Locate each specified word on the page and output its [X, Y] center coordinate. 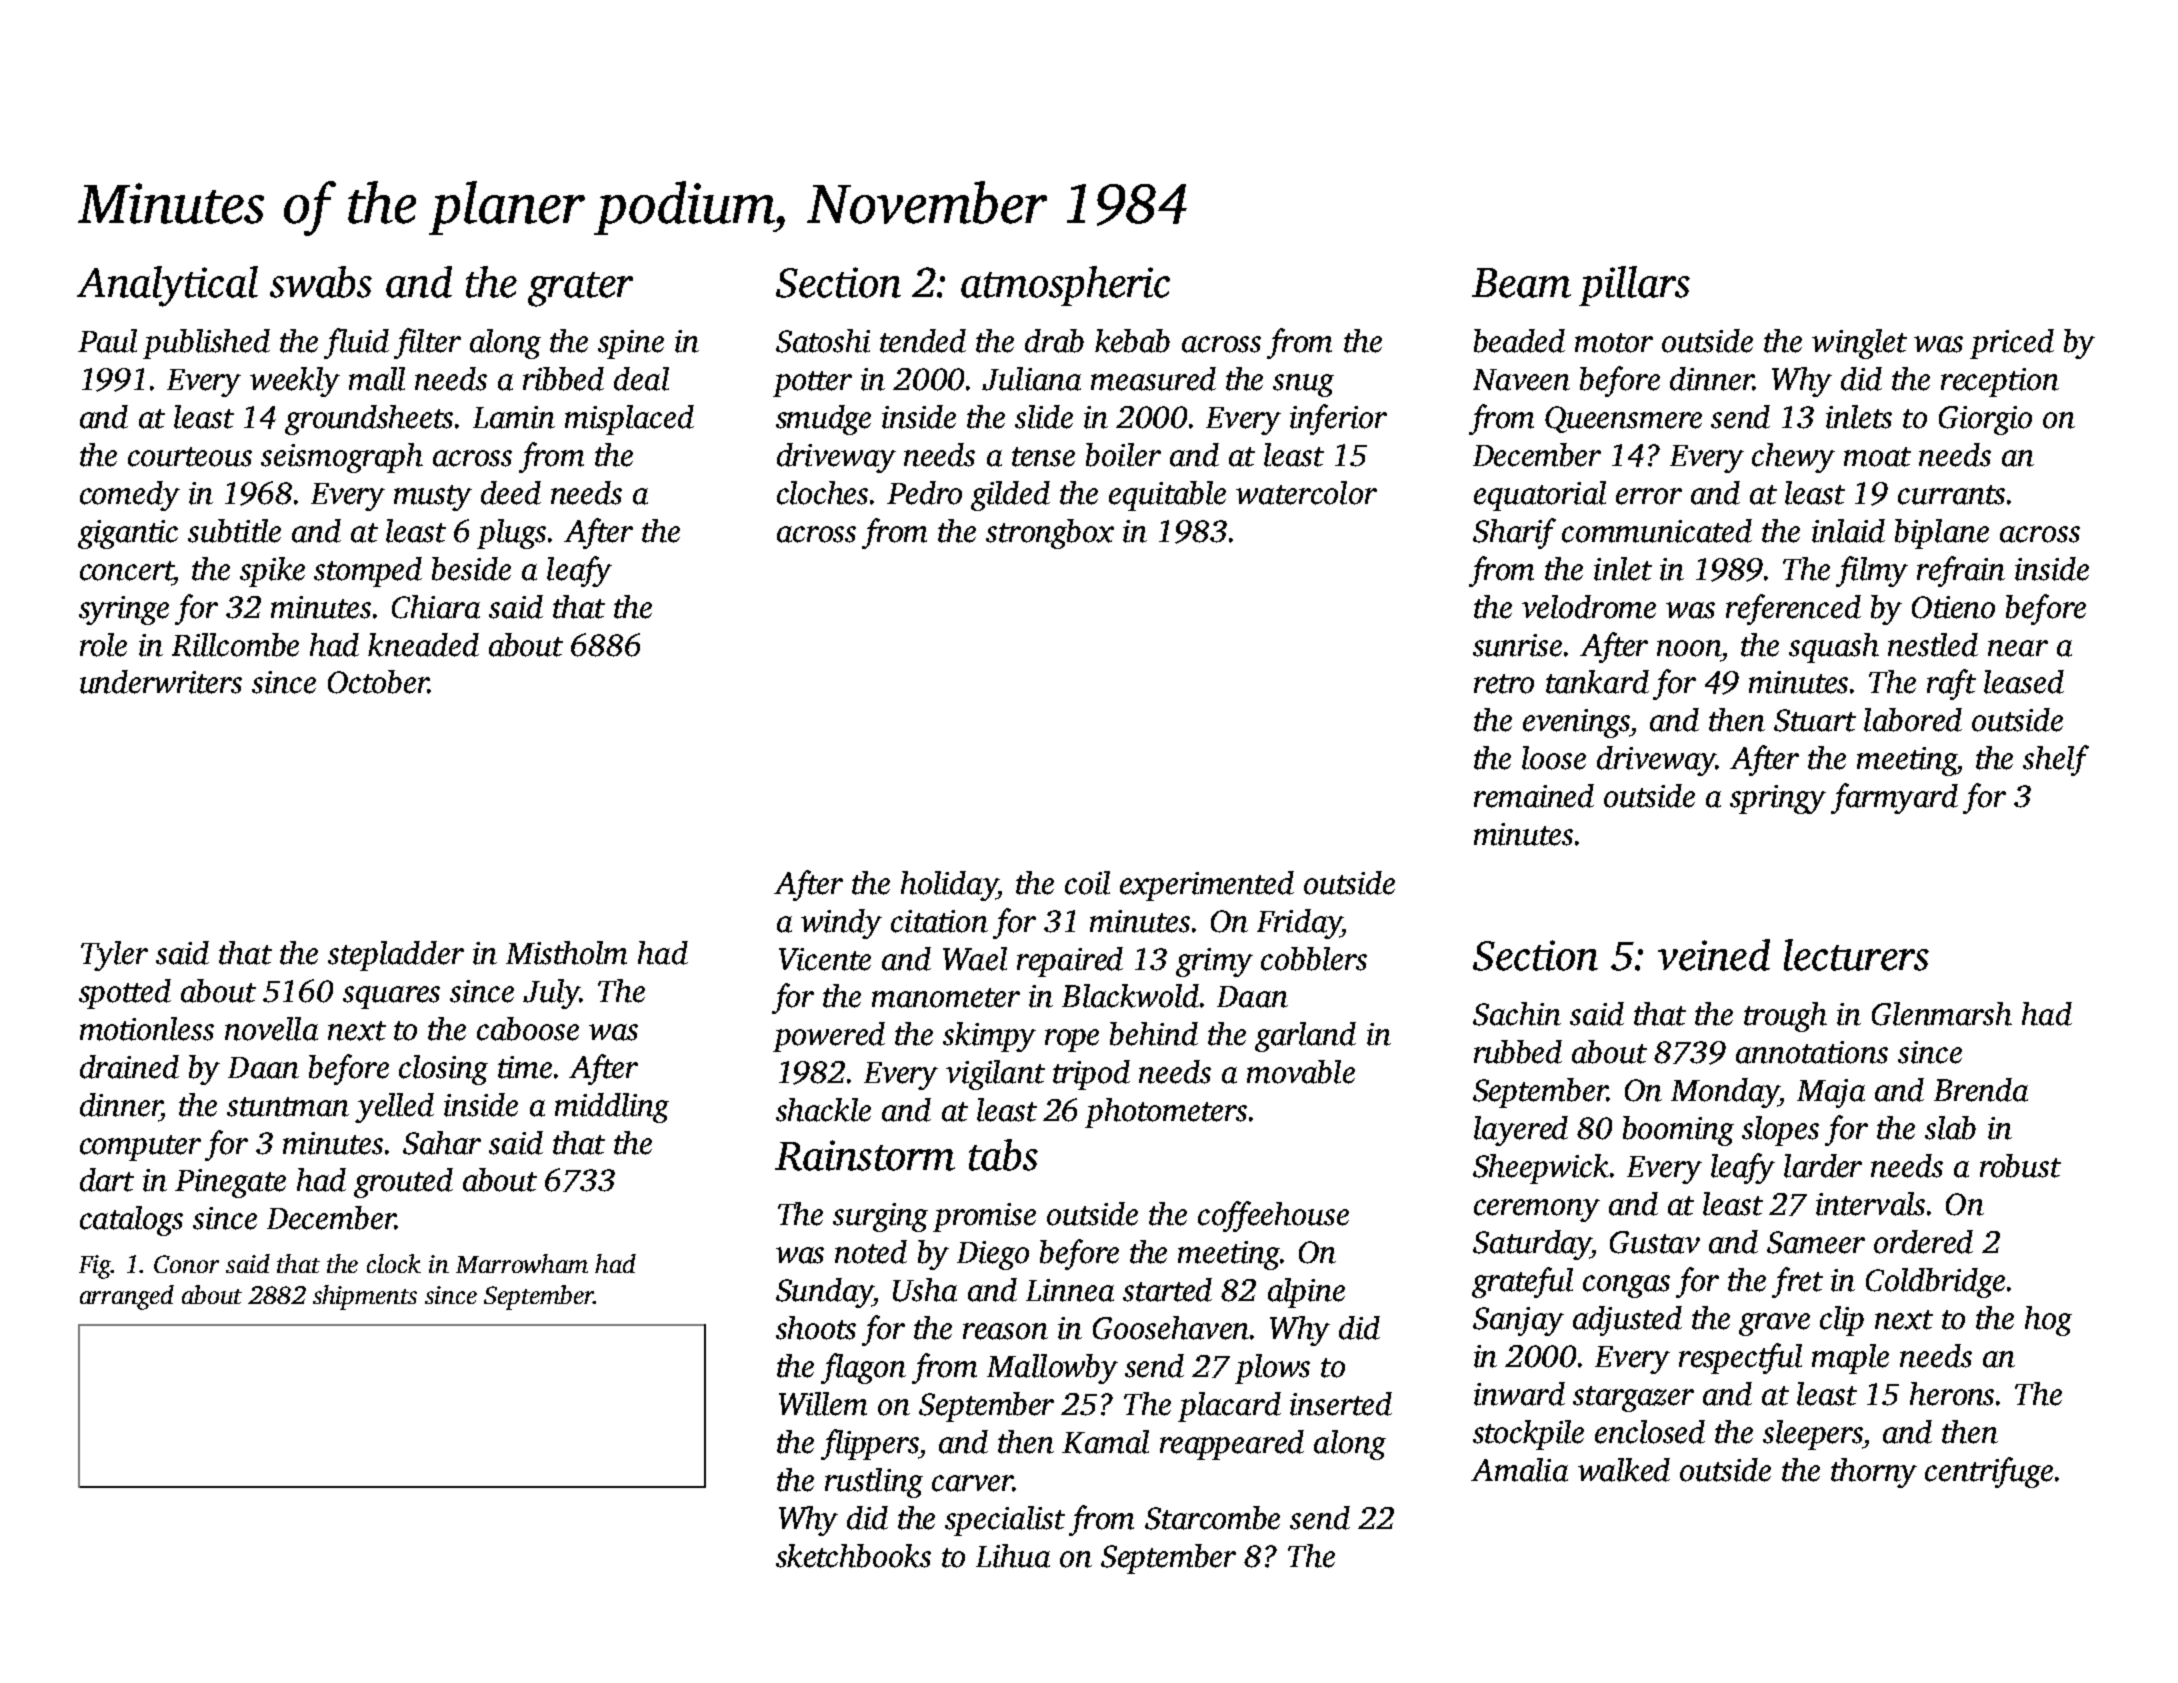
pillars [1634, 286]
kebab [1132, 341]
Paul [107, 341]
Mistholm [566, 953]
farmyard [1894, 798]
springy [1778, 799]
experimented [1207, 886]
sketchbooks [853, 1556]
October [378, 682]
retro [1504, 684]
